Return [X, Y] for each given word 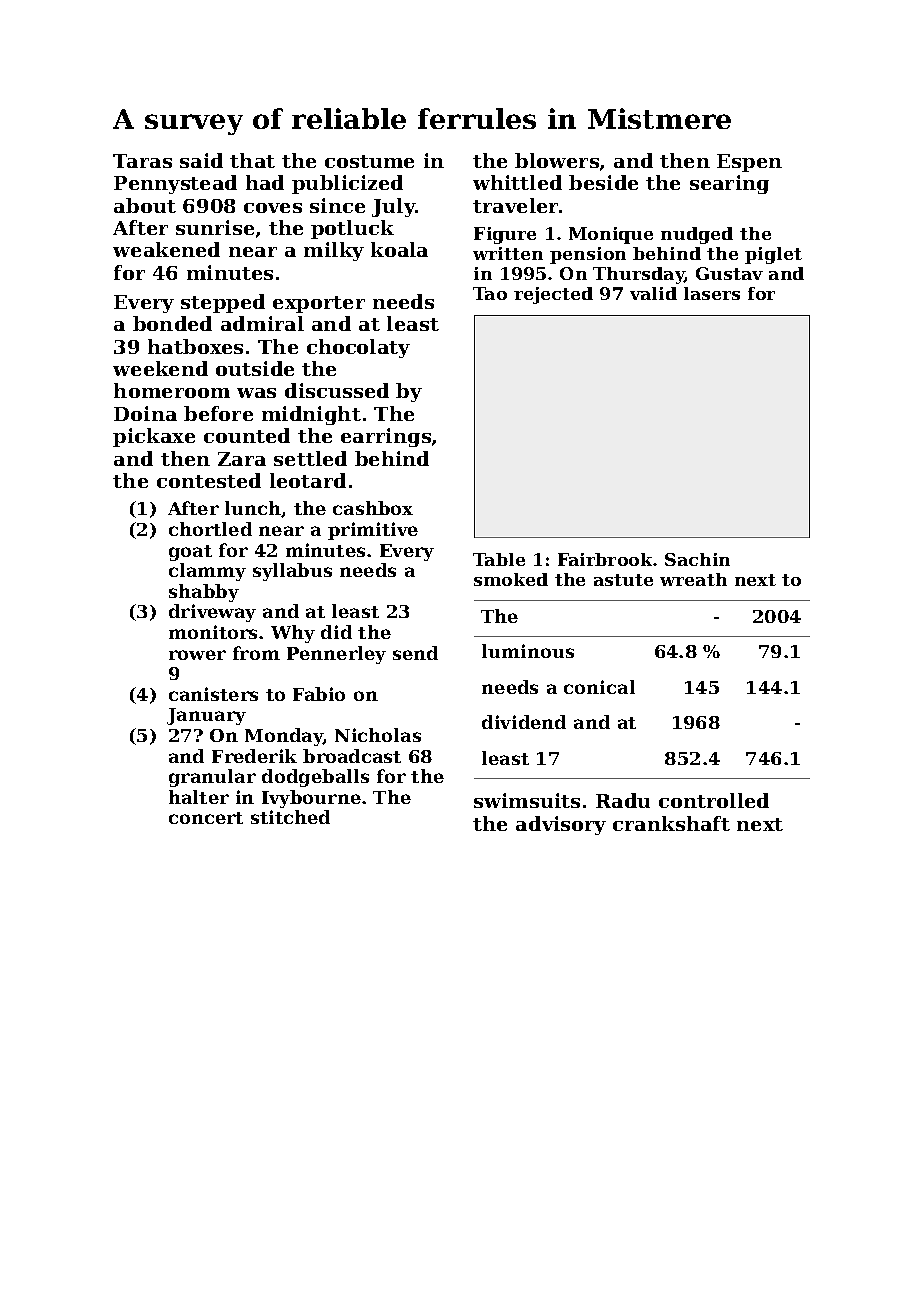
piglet [773, 255]
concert [206, 818]
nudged [697, 235]
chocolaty [358, 348]
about [145, 205]
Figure [505, 235]
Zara [242, 459]
